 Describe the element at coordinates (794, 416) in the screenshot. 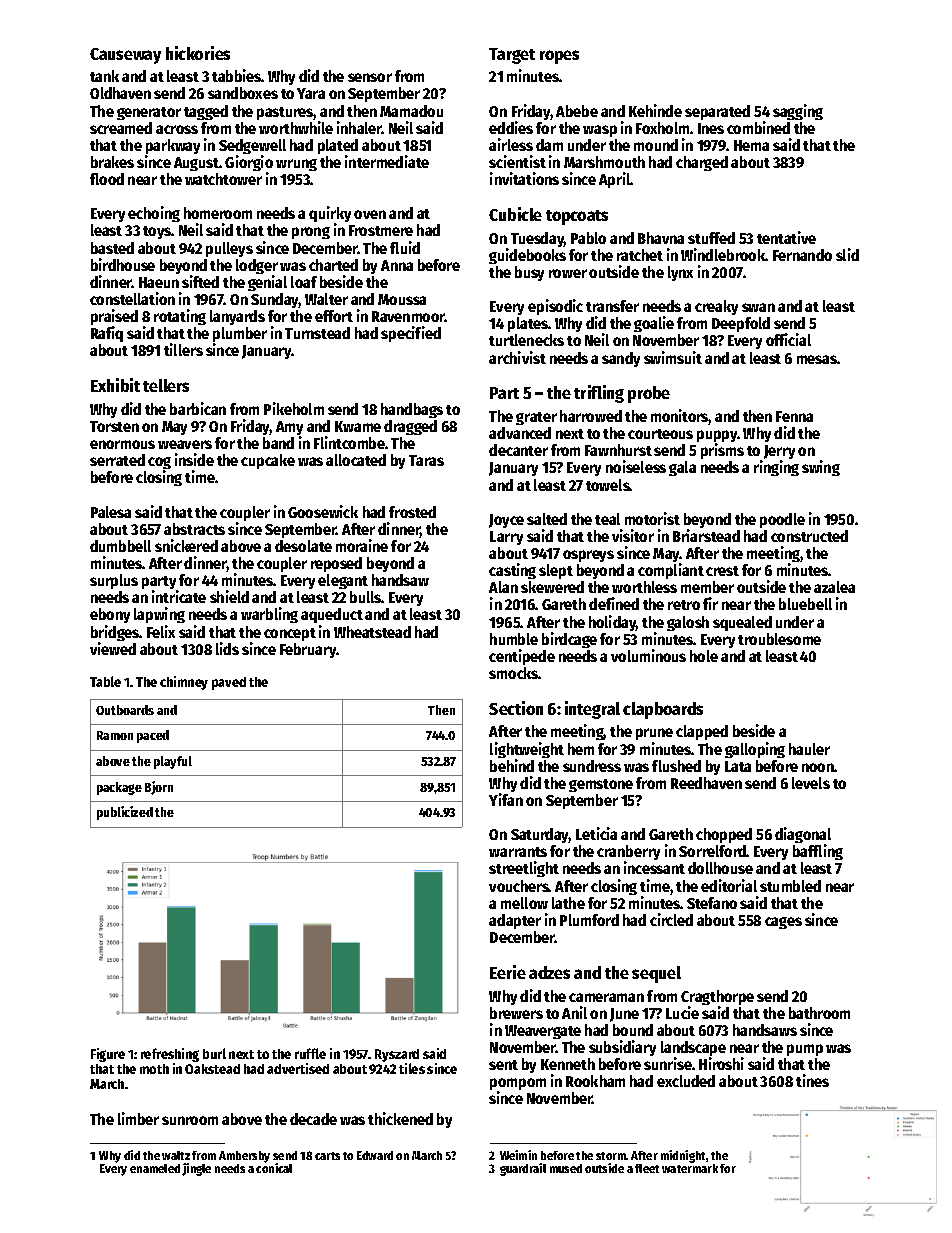

I see `Fenna` at that location.
